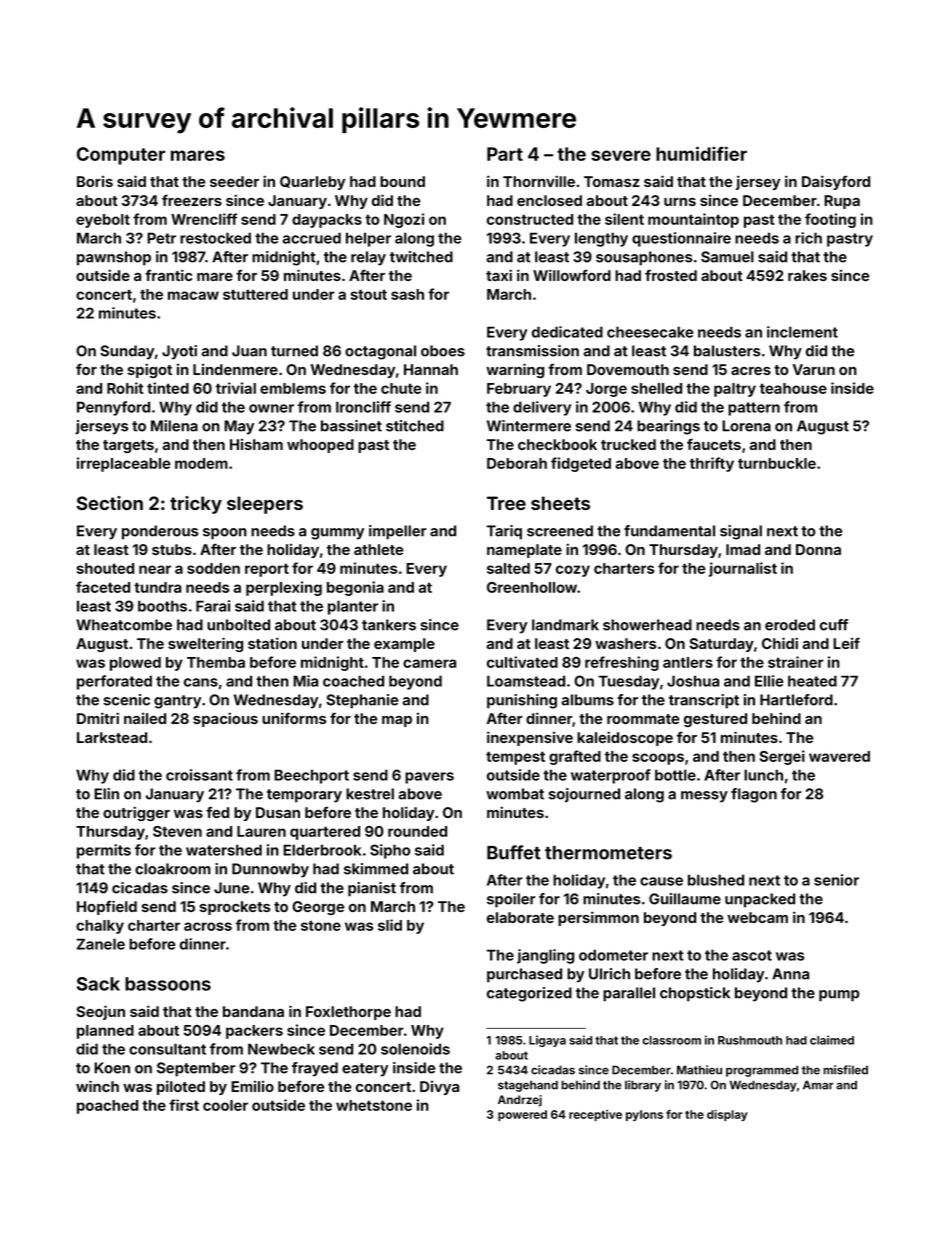 The height and width of the document is (1233, 952). I want to click on senior, so click(836, 880).
